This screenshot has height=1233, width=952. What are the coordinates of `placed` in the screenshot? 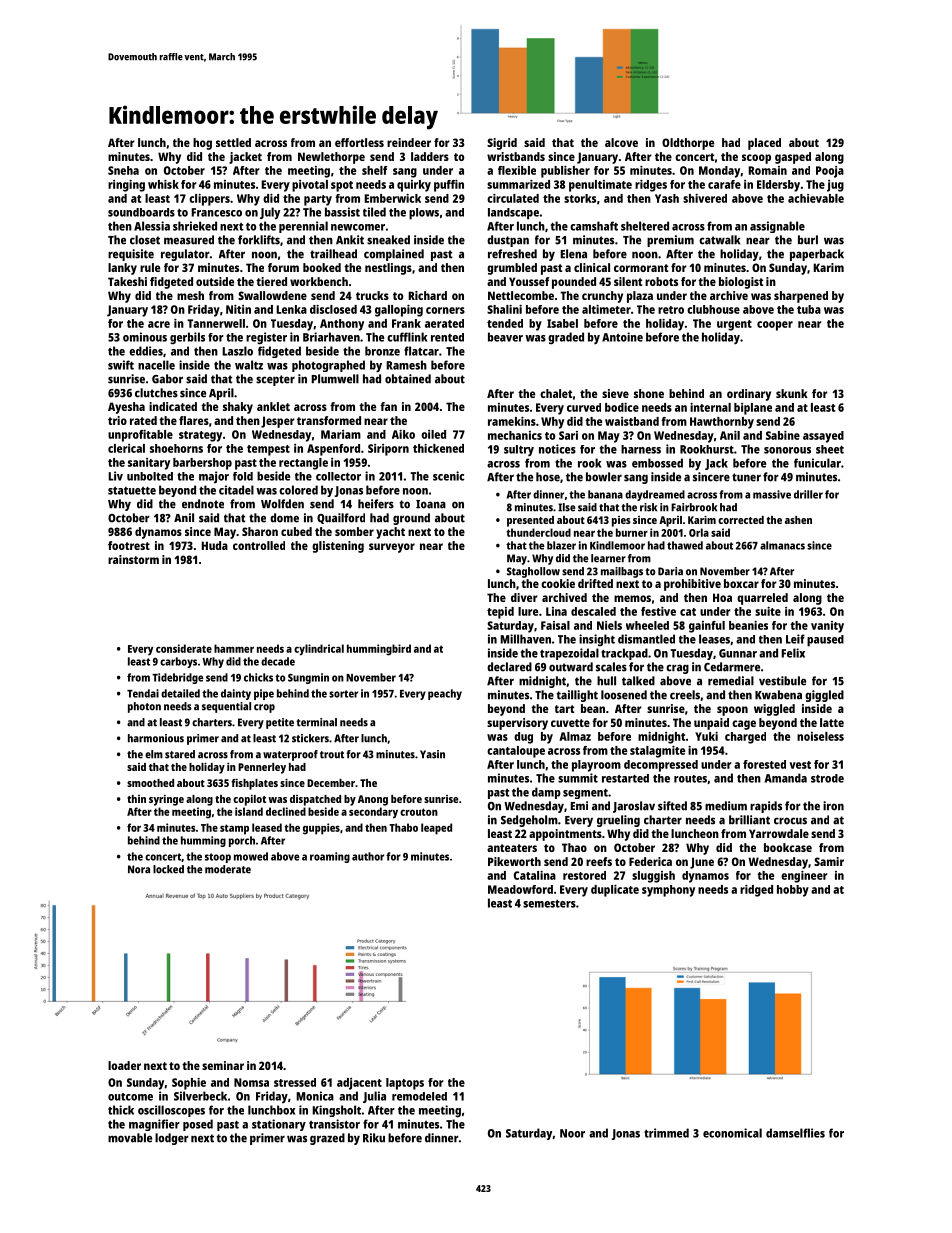 It's located at (764, 144).
